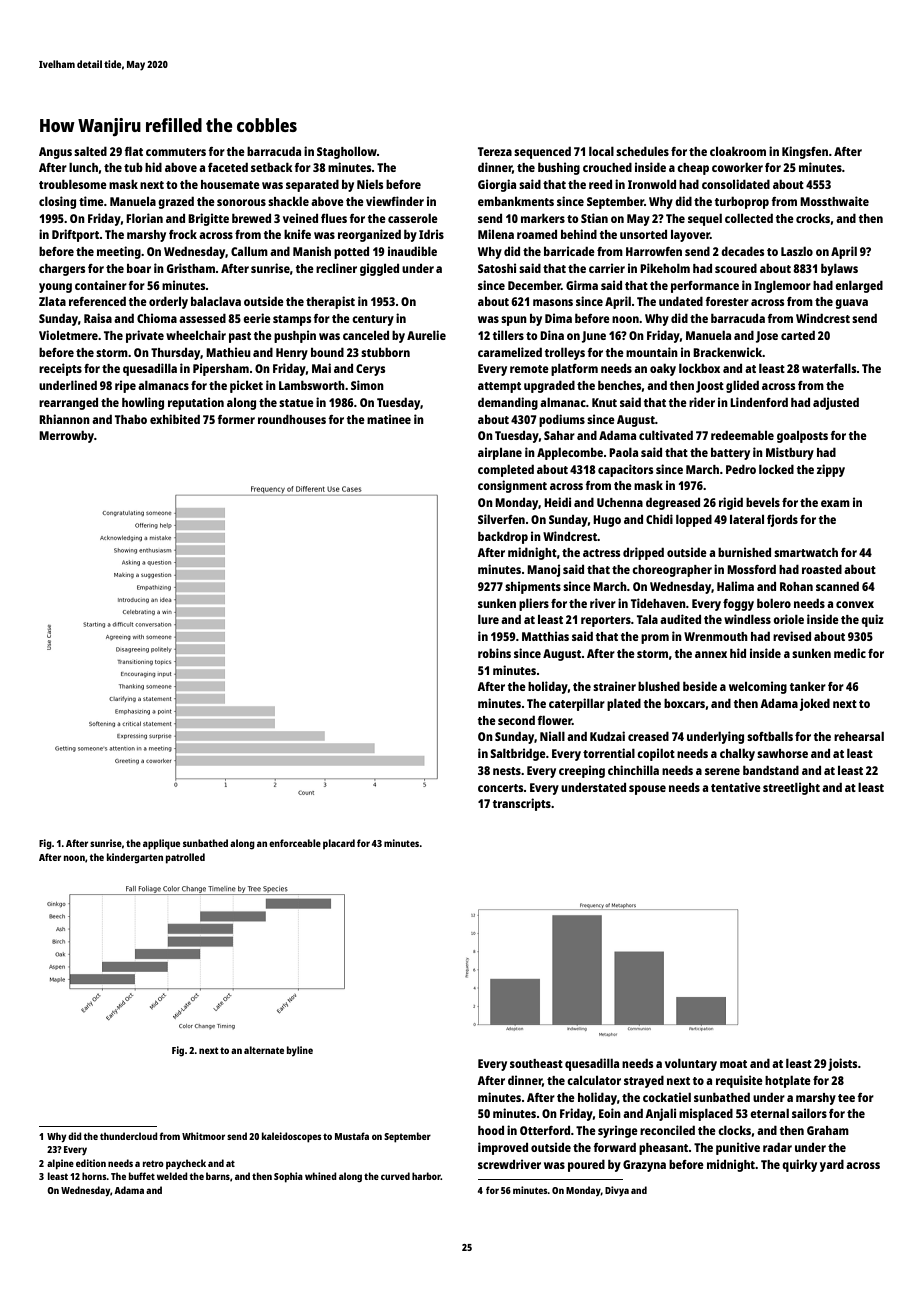  I want to click on sequenced, so click(542, 153).
